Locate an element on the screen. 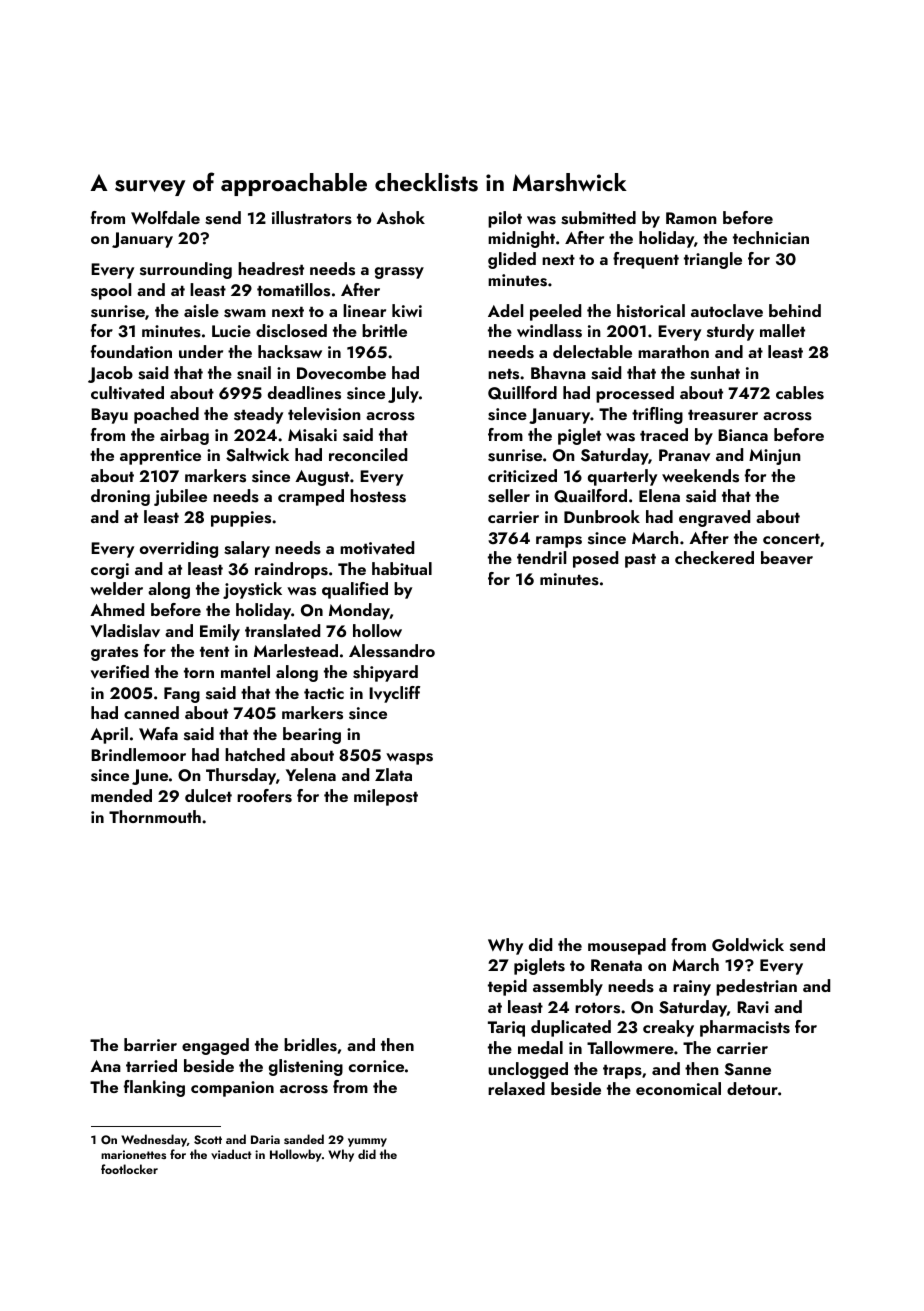  illustrators is located at coordinates (312, 218).
